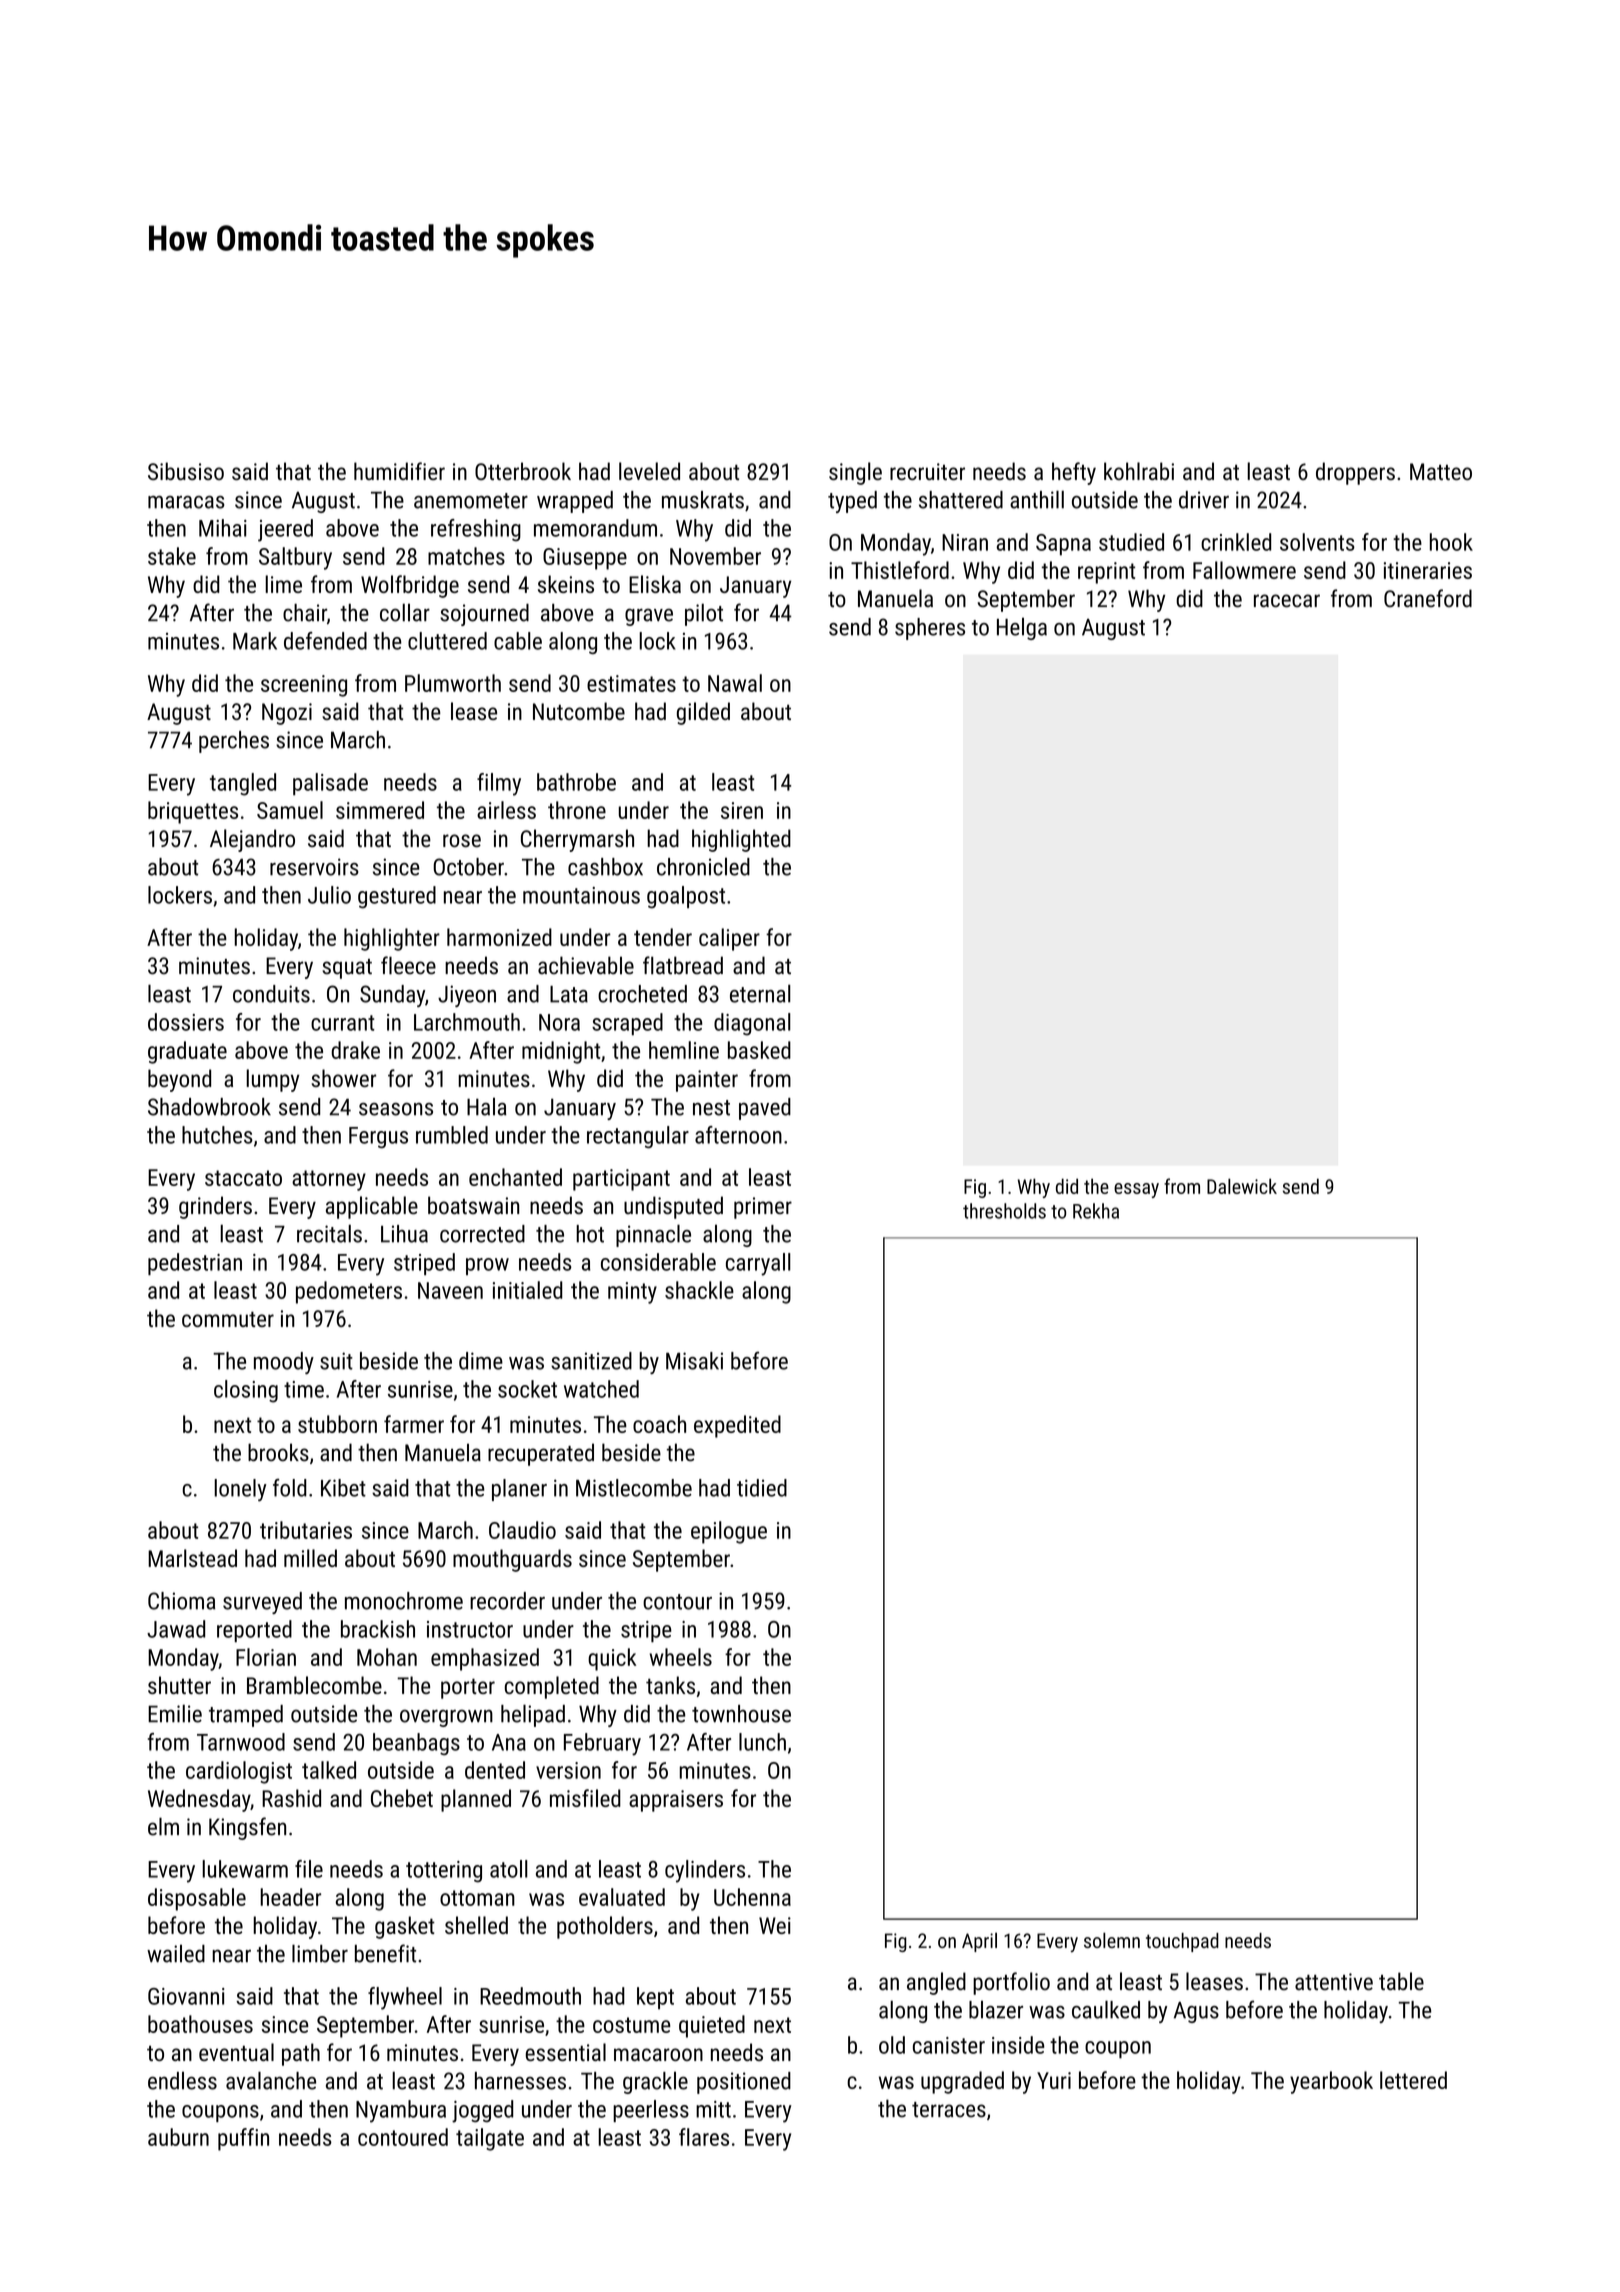 The image size is (1620, 2292). Describe the element at coordinates (405, 1998) in the screenshot. I see `flywheel` at that location.
